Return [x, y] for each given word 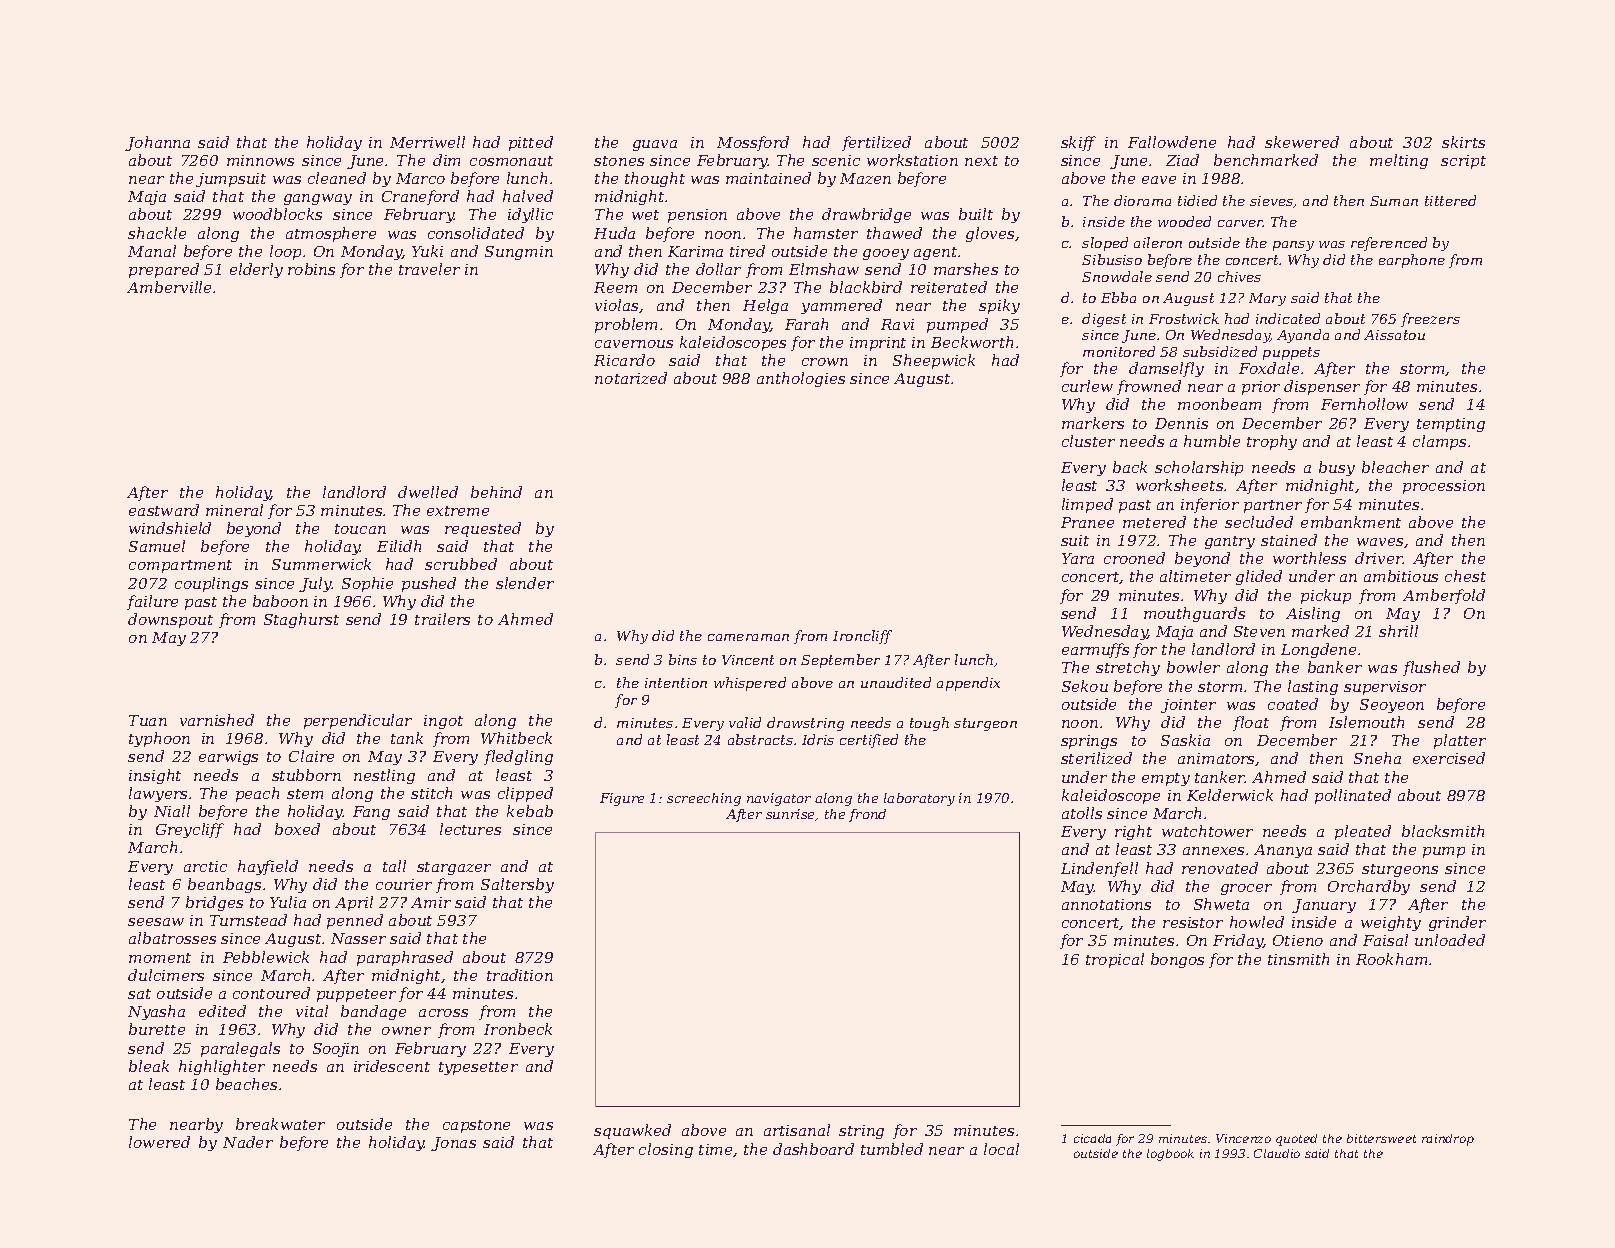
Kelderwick [1230, 795]
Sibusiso [1112, 259]
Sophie [367, 584]
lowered [159, 1142]
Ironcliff [862, 637]
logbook [1170, 1155]
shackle [157, 233]
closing [666, 1150]
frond [867, 815]
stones [619, 161]
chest [1465, 576]
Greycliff [190, 830]
